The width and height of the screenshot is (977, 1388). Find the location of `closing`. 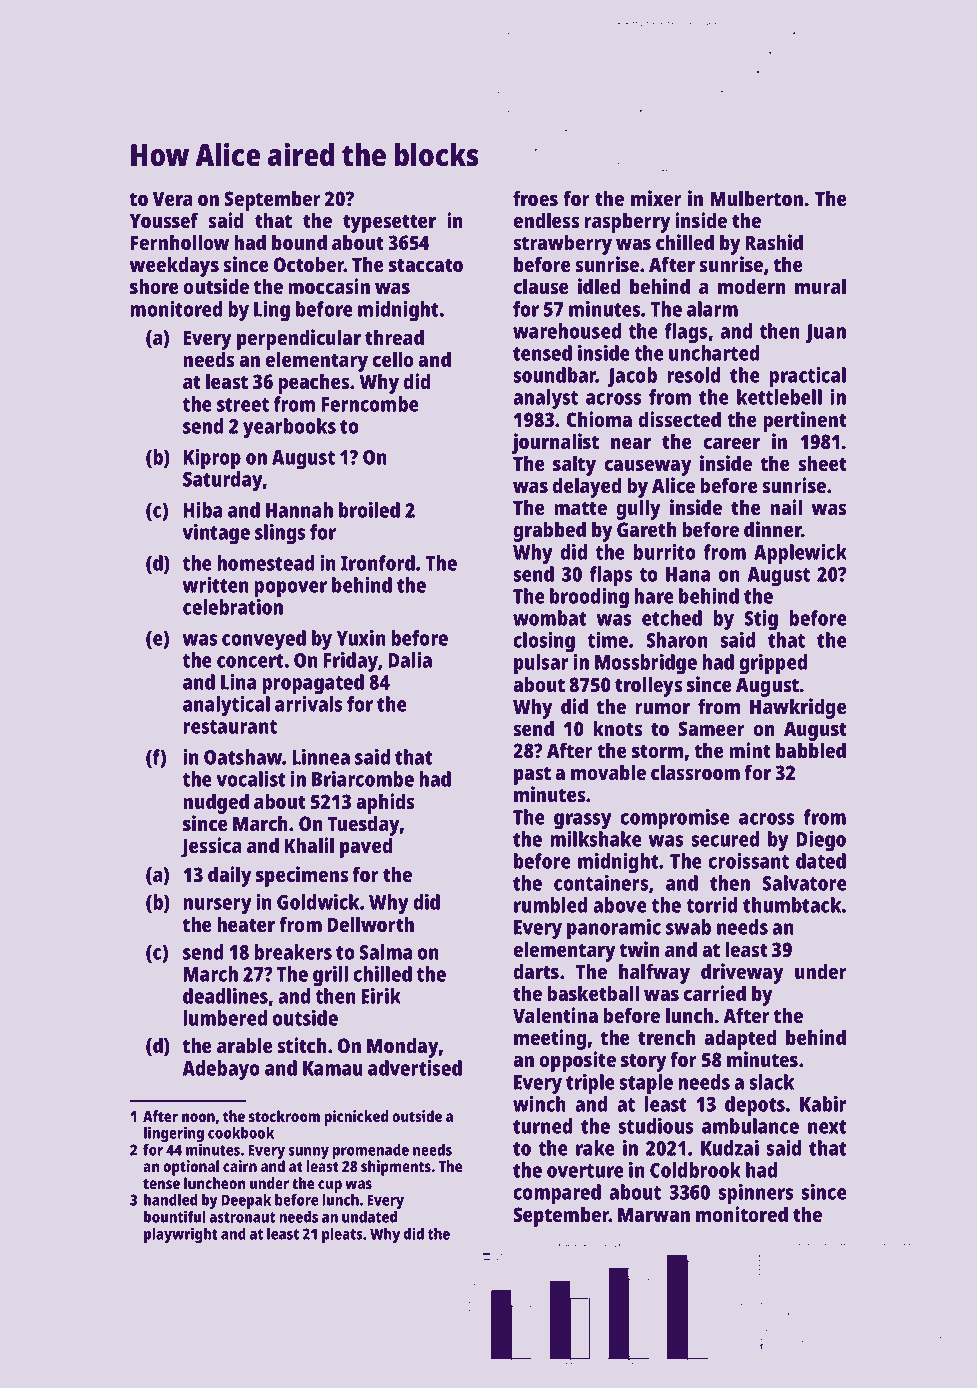

closing is located at coordinates (544, 642).
